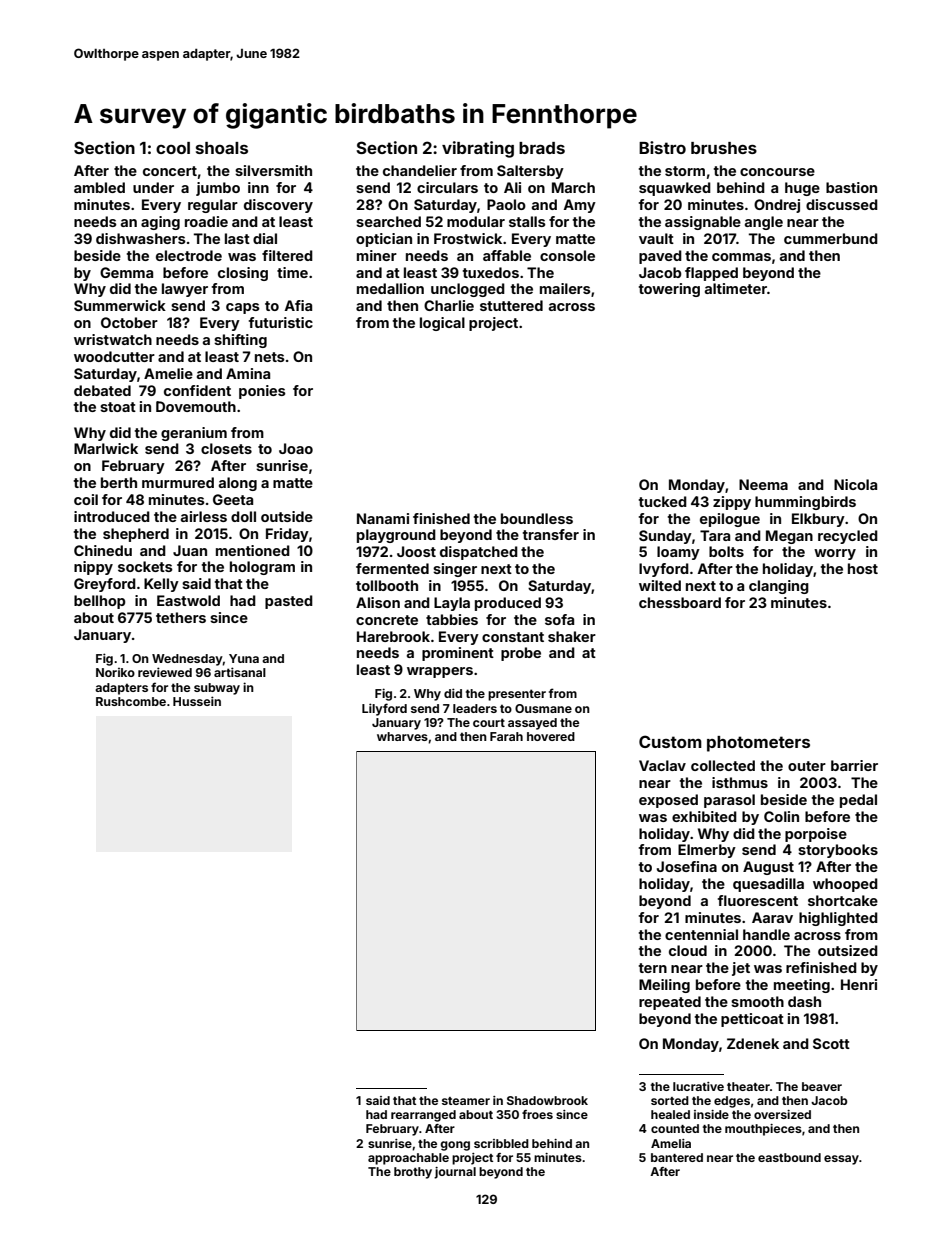  What do you see at coordinates (222, 148) in the screenshot?
I see `shoals` at bounding box center [222, 148].
